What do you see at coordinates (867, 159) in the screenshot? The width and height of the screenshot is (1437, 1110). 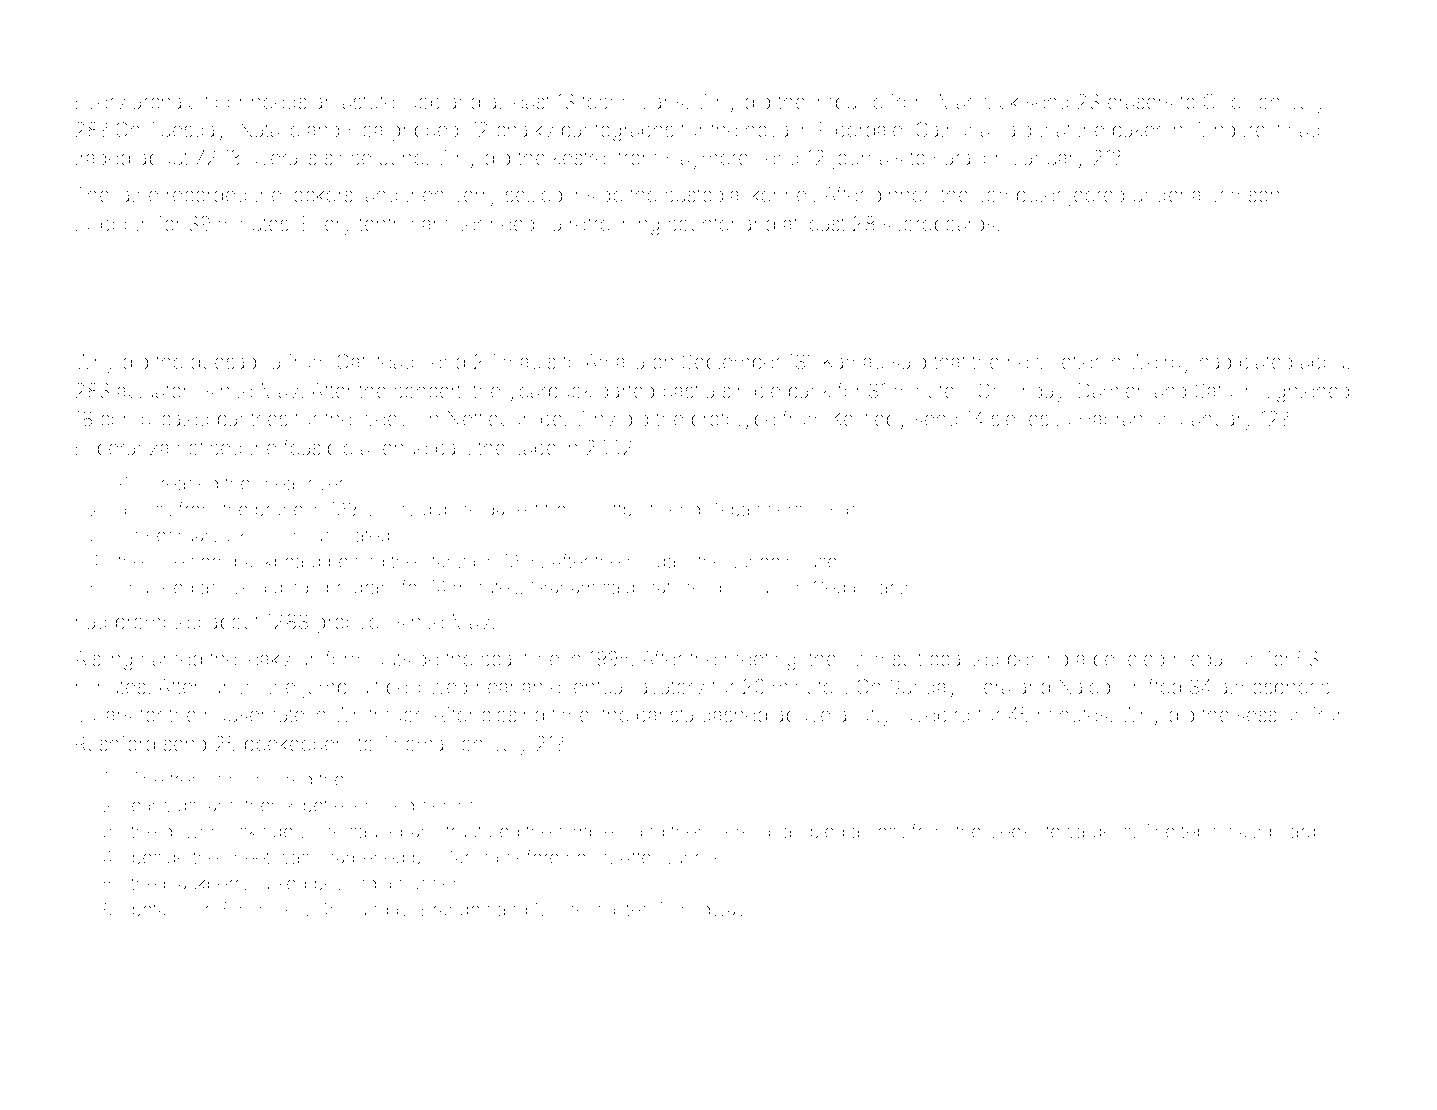 I see `journals` at bounding box center [867, 159].
